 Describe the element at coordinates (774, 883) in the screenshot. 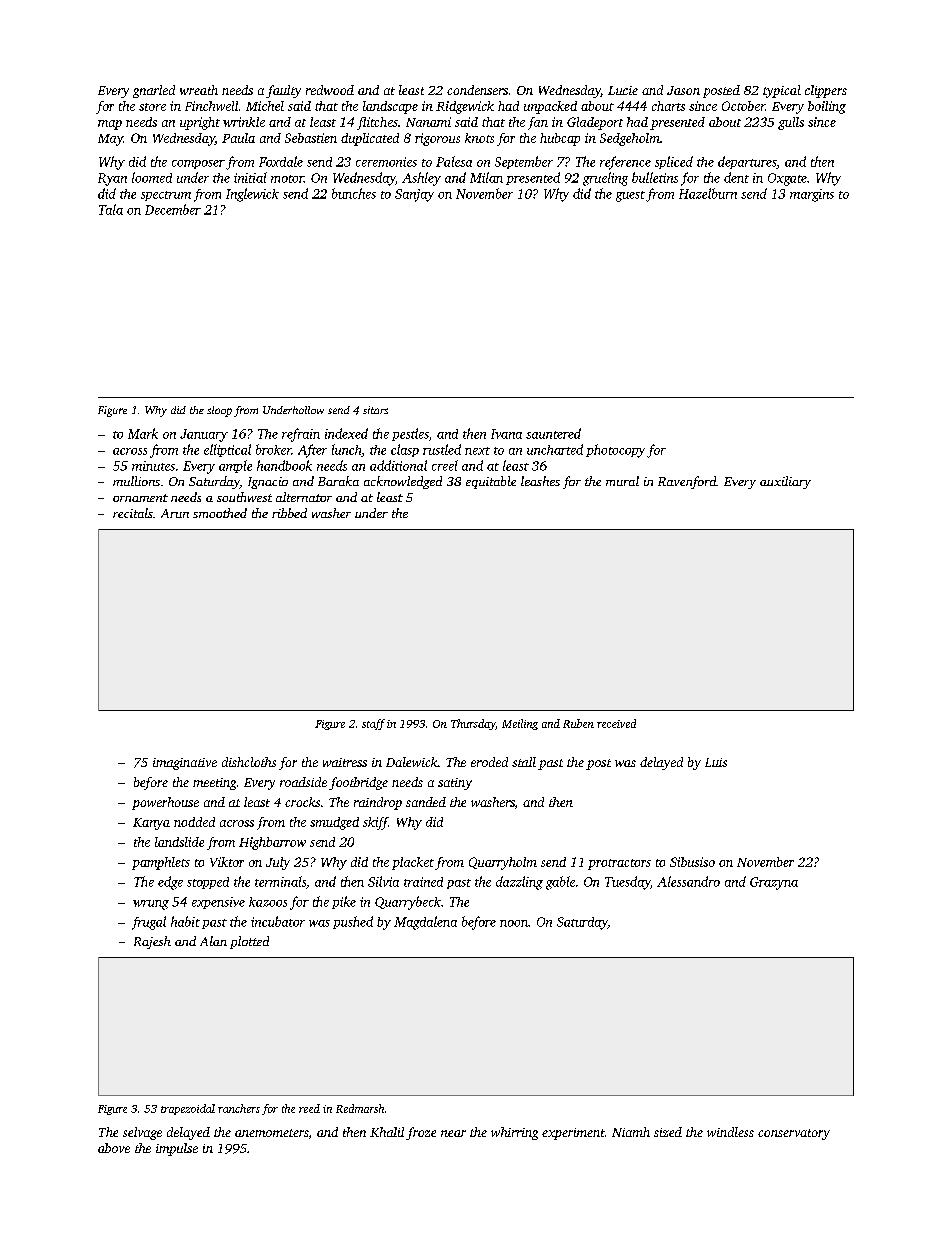

I see `Grazyna` at that location.
